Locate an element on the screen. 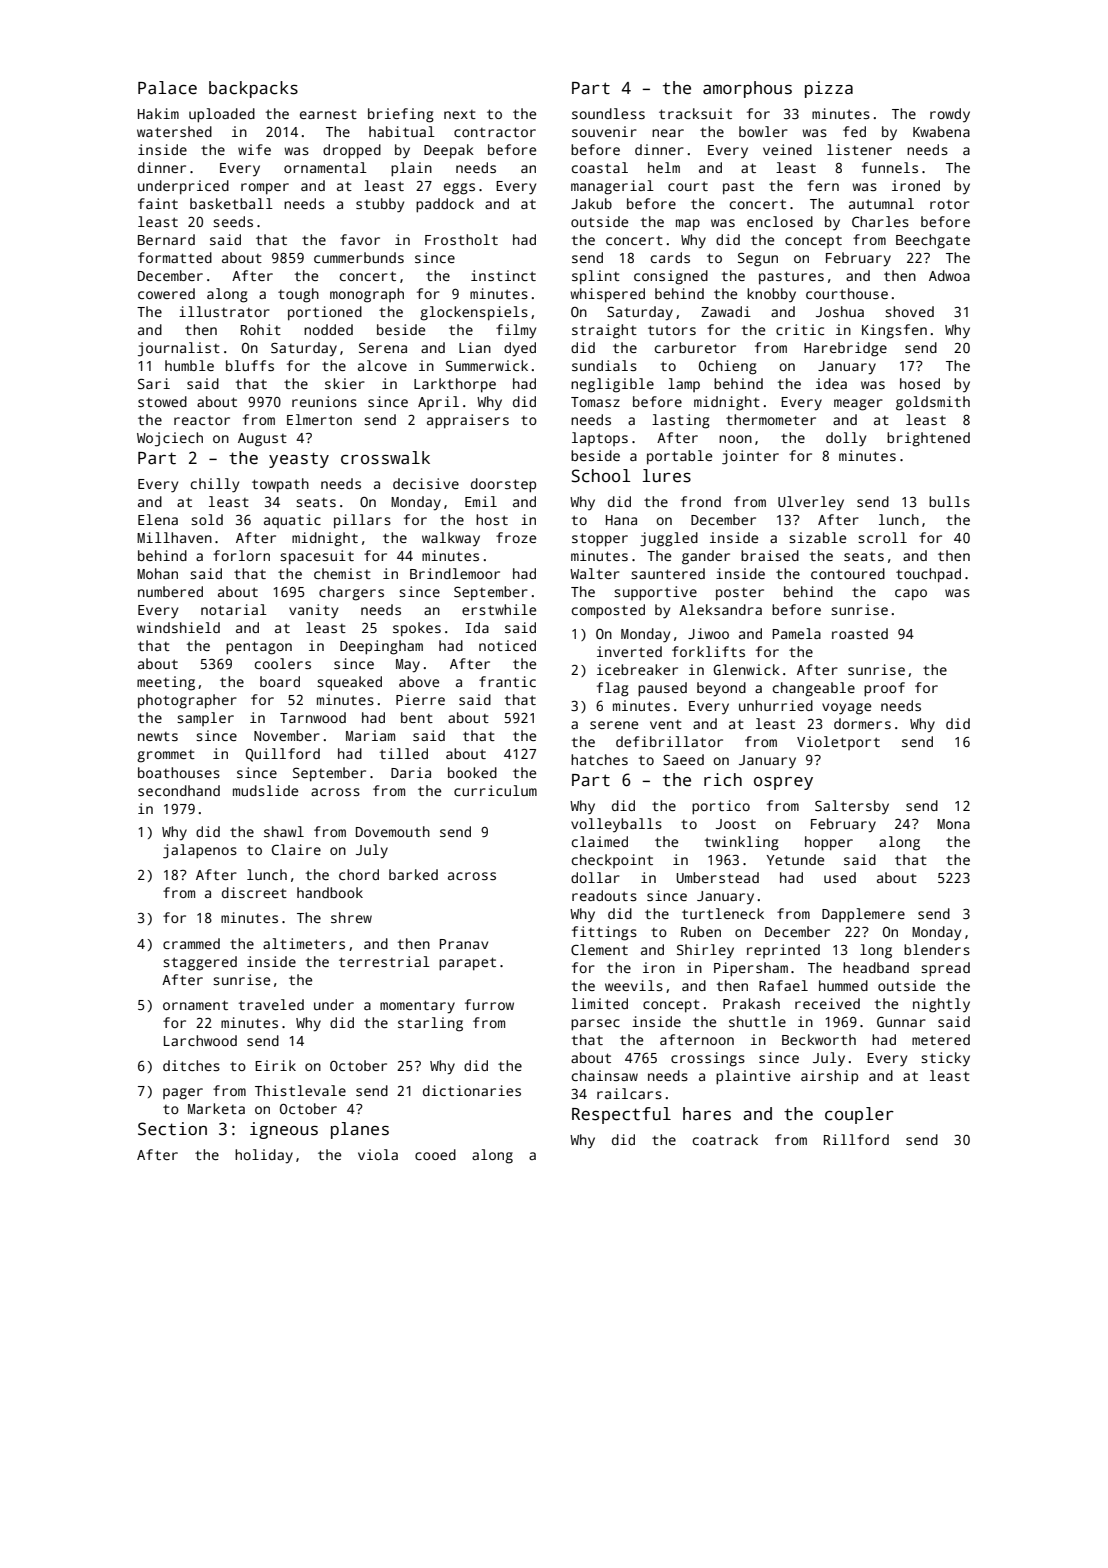 The image size is (1108, 1568). Dapplemere is located at coordinates (863, 915).
